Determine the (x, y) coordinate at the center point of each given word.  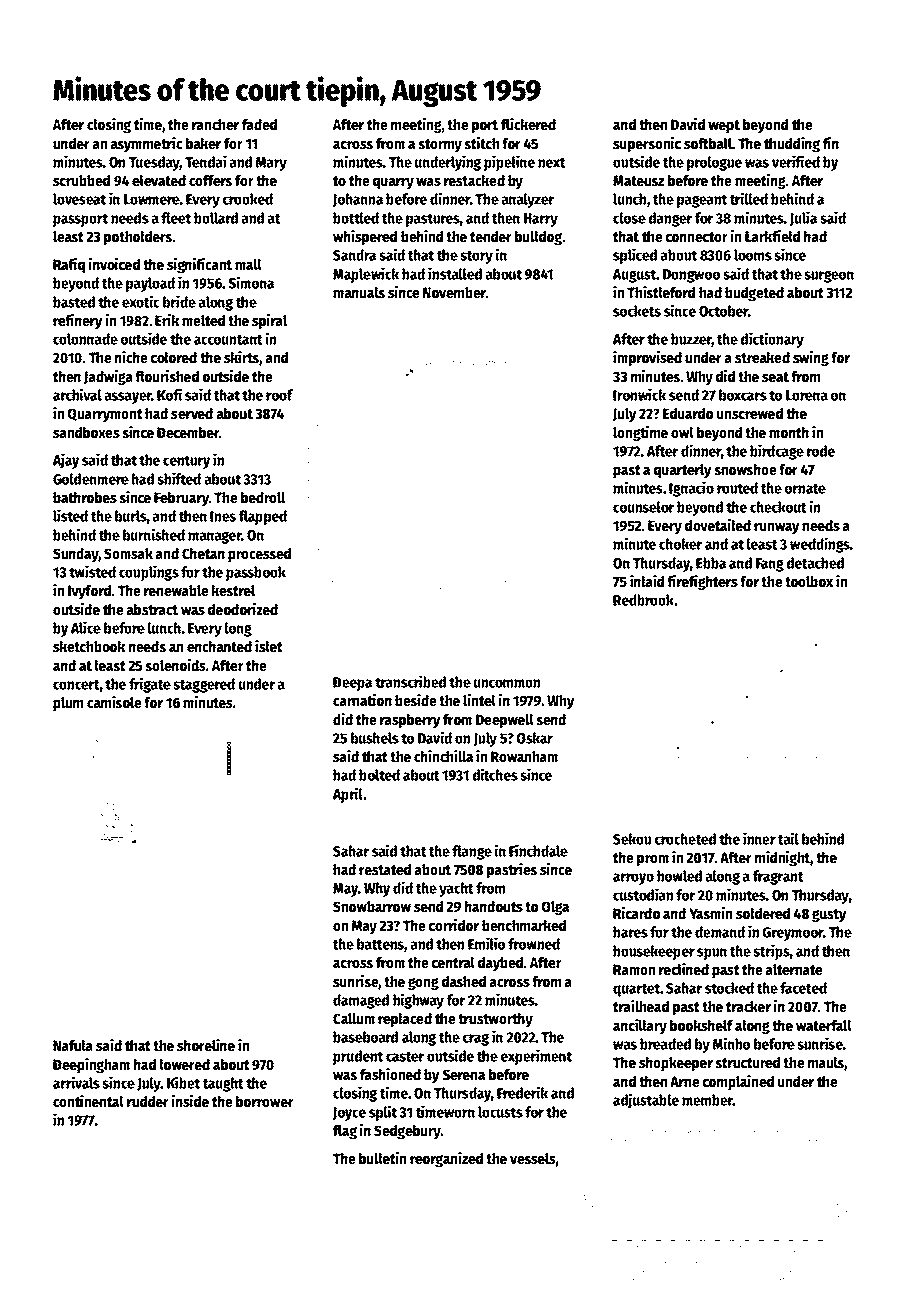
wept (724, 127)
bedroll (263, 498)
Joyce (349, 1114)
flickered (528, 124)
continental (88, 1101)
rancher (215, 125)
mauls (826, 1063)
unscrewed (750, 414)
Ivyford (89, 592)
